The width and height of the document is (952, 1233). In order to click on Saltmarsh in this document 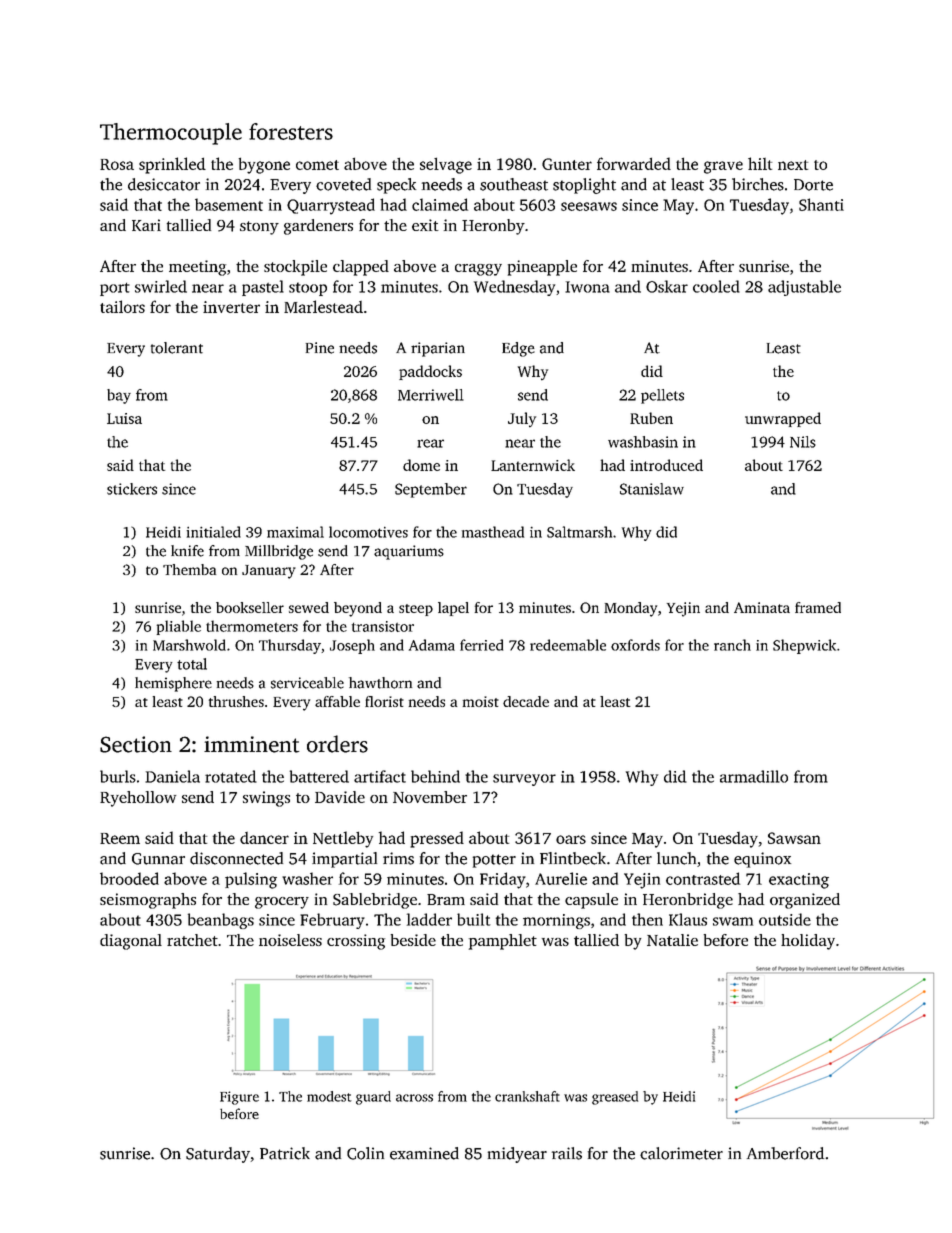, I will do `click(579, 532)`.
